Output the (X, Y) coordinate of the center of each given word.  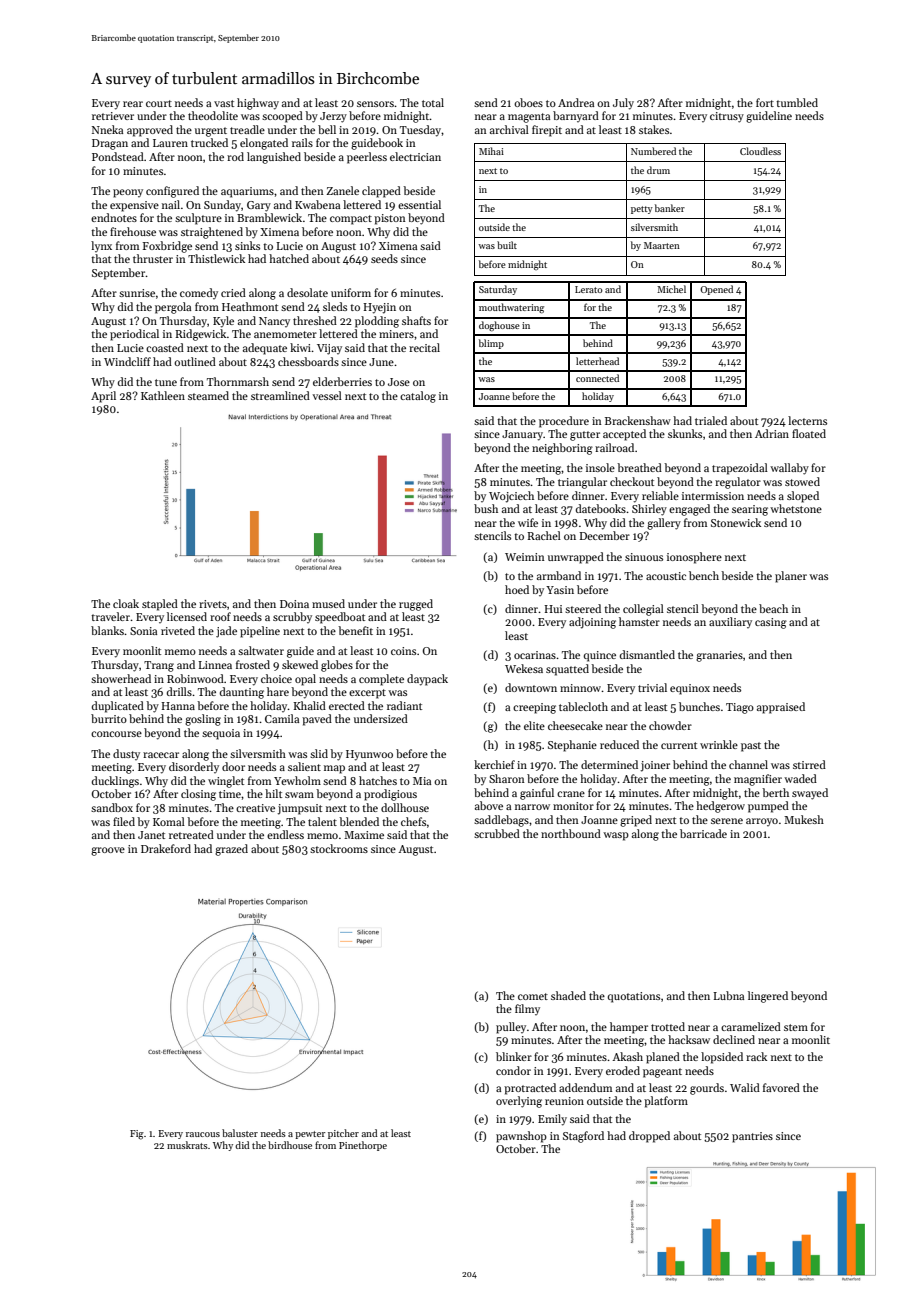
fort (765, 102)
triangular (582, 483)
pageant (662, 1073)
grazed (231, 850)
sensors (375, 104)
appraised (781, 708)
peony (128, 193)
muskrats (187, 1145)
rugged (416, 605)
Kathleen (163, 395)
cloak (126, 603)
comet (533, 996)
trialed (711, 420)
